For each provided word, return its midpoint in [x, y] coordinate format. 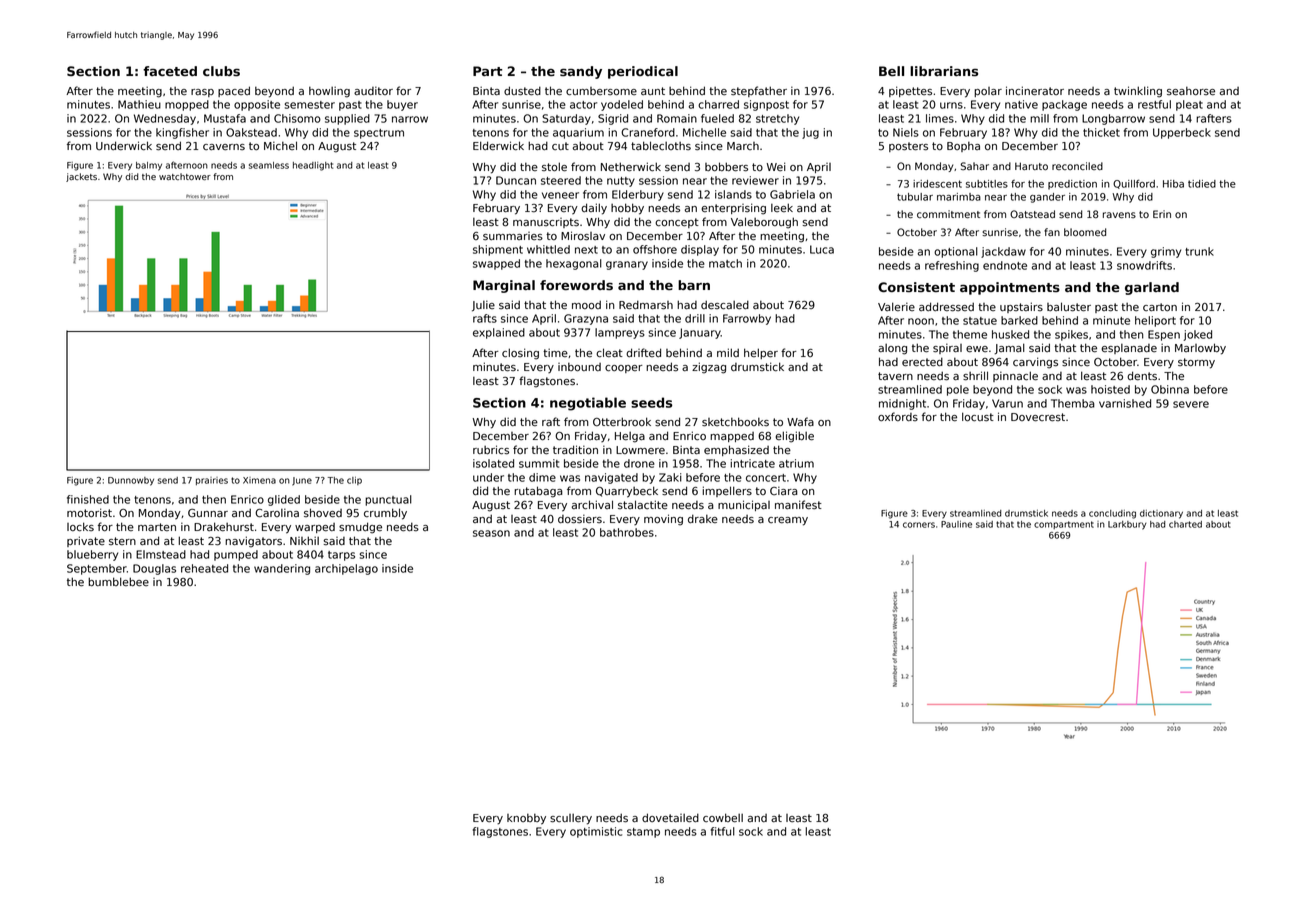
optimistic [596, 832]
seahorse [1191, 91]
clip [354, 481]
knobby [526, 819]
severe [1191, 404]
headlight [313, 166]
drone [639, 463]
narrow [410, 119]
